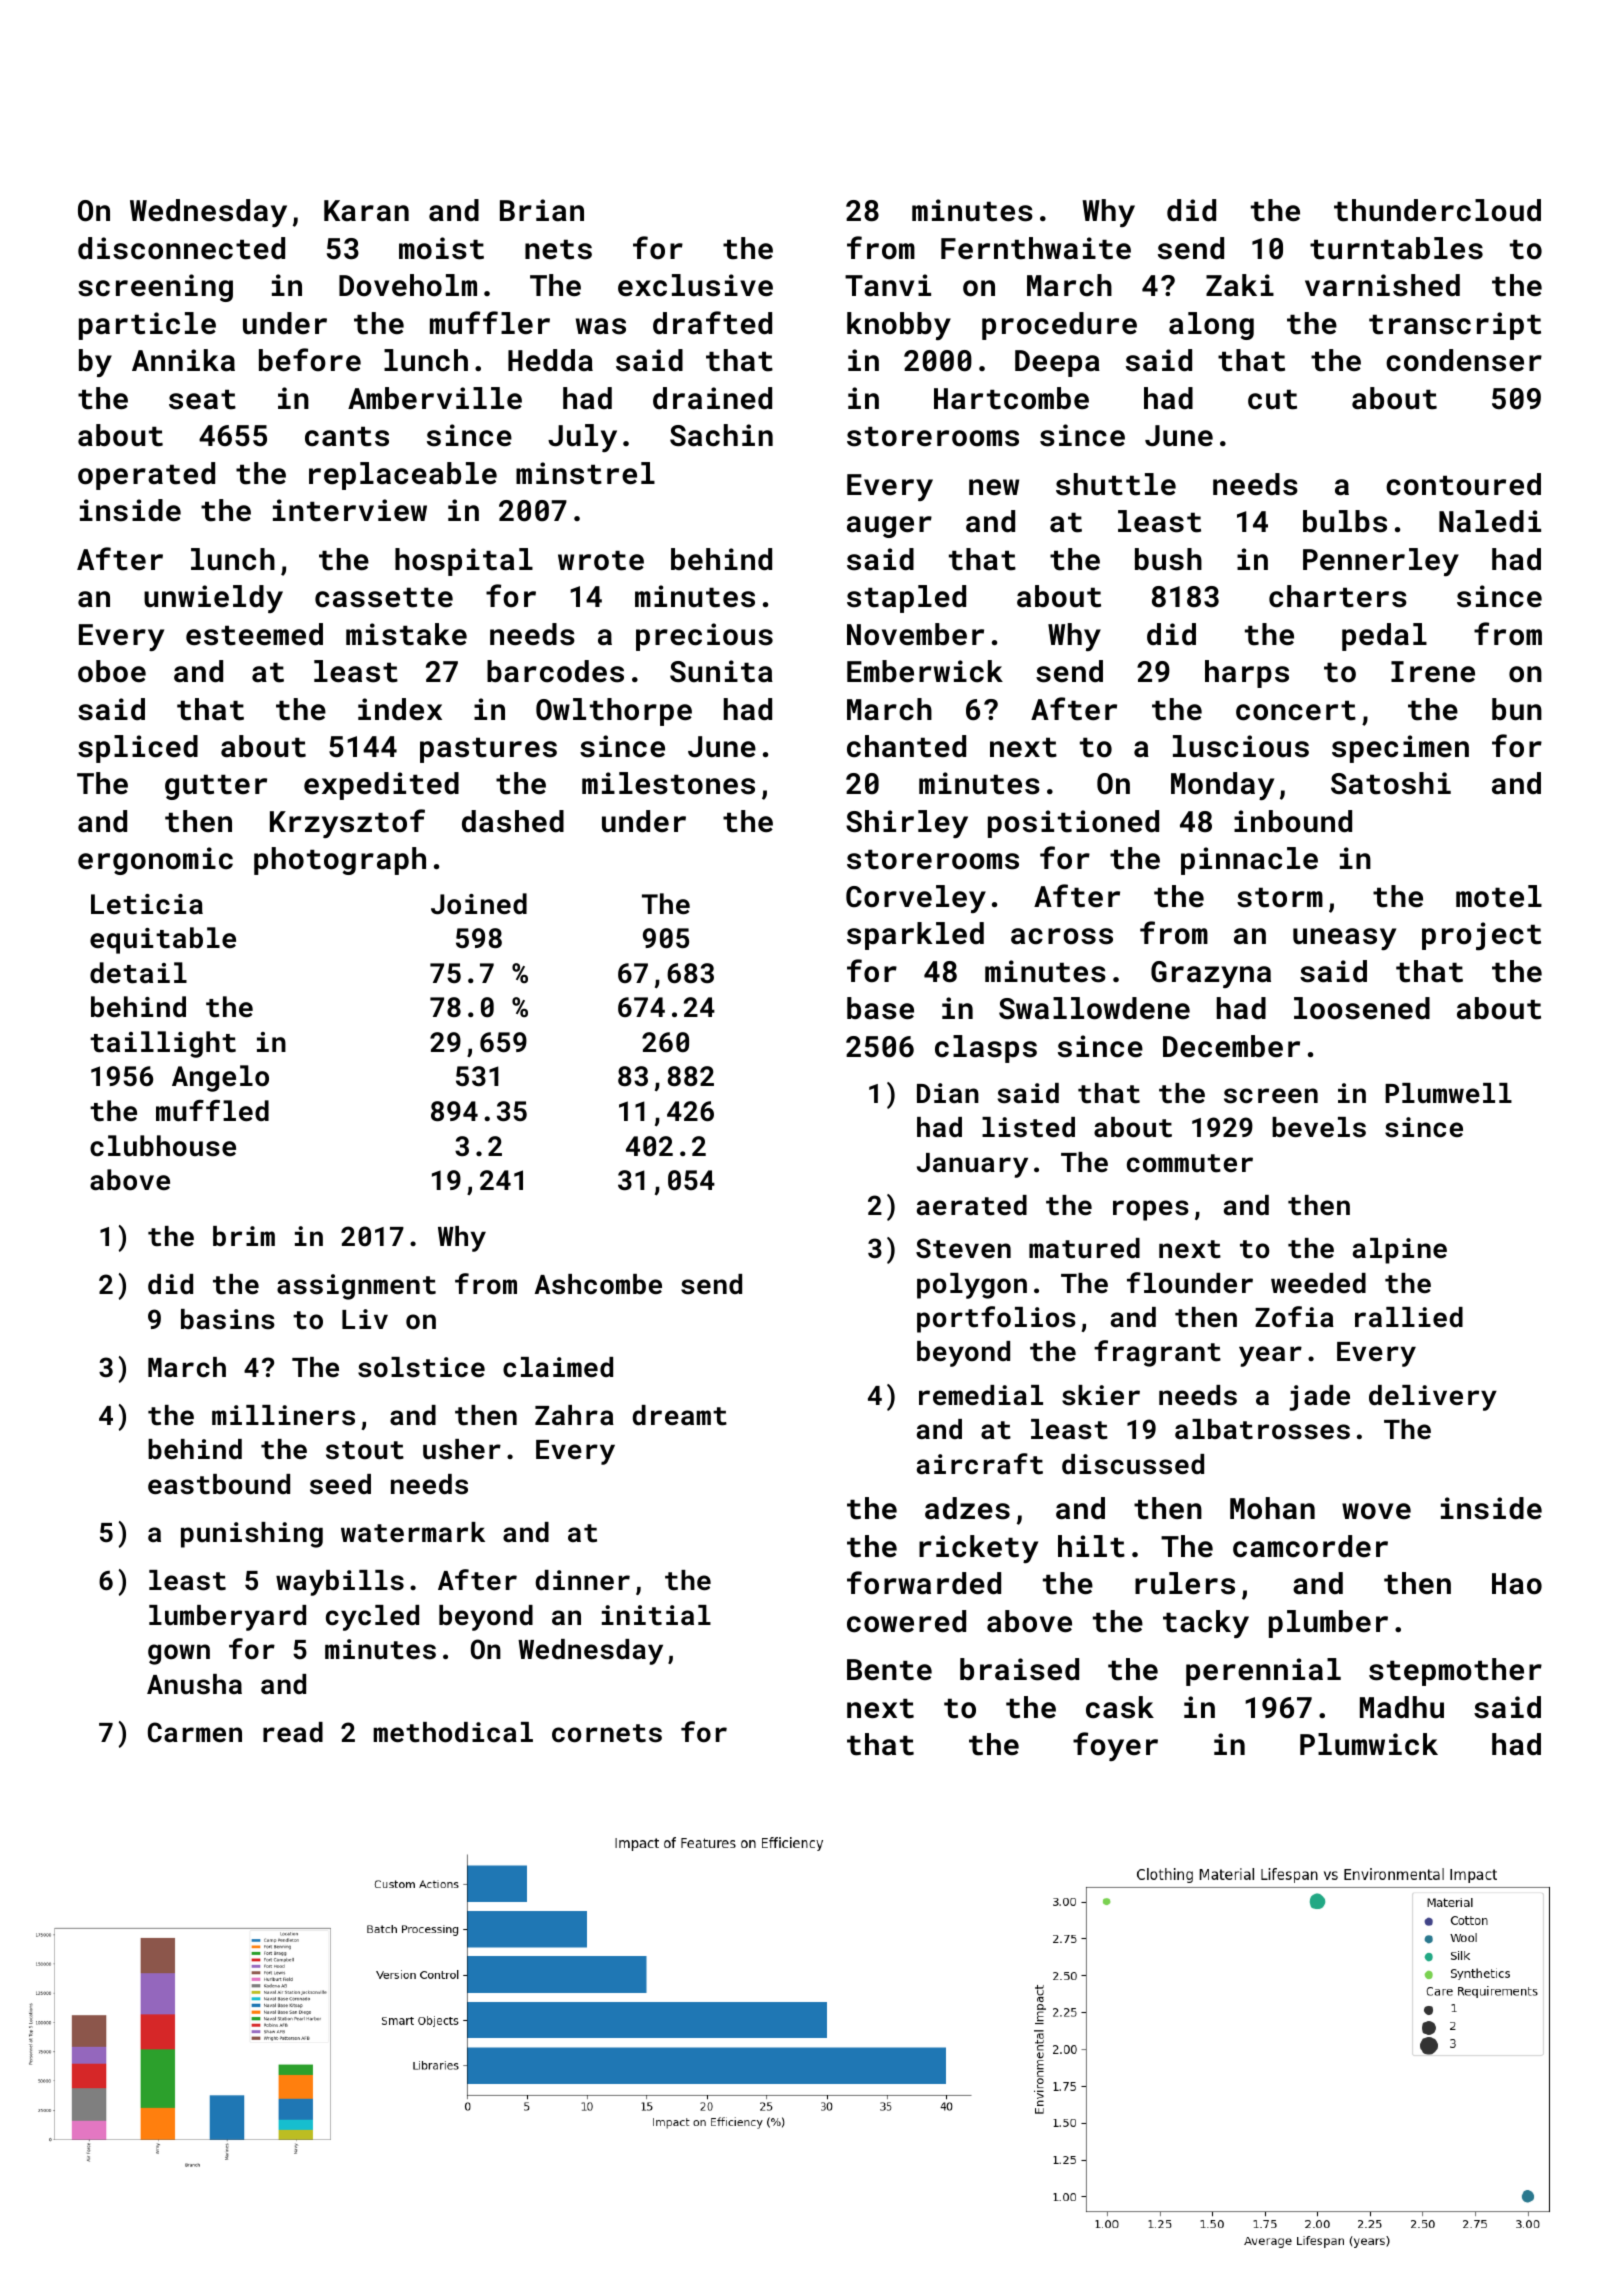 The width and height of the page is (1620, 2292). What do you see at coordinates (1464, 360) in the page?
I see `condenser` at bounding box center [1464, 360].
